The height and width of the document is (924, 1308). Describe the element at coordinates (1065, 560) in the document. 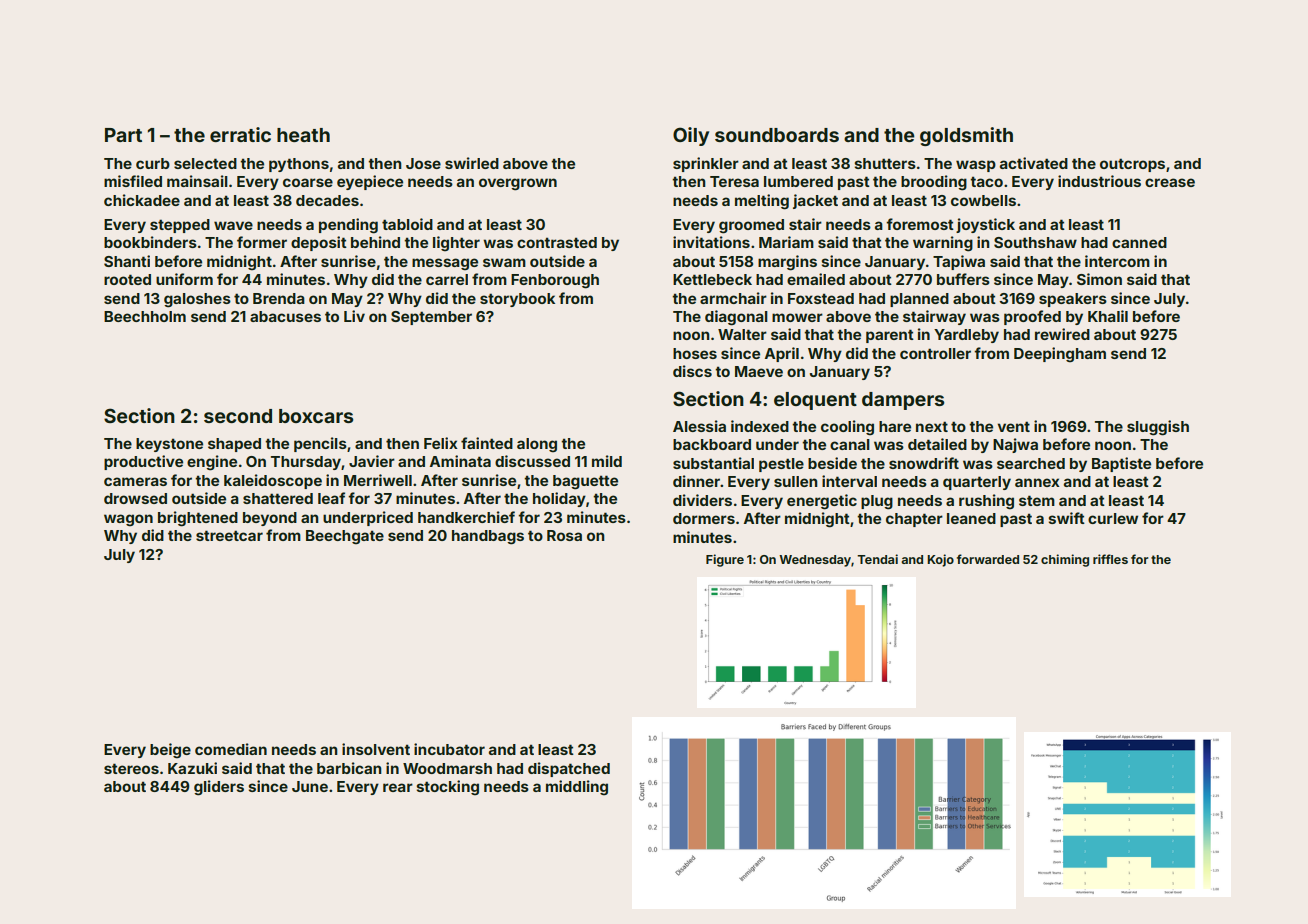

I see `chiming` at that location.
